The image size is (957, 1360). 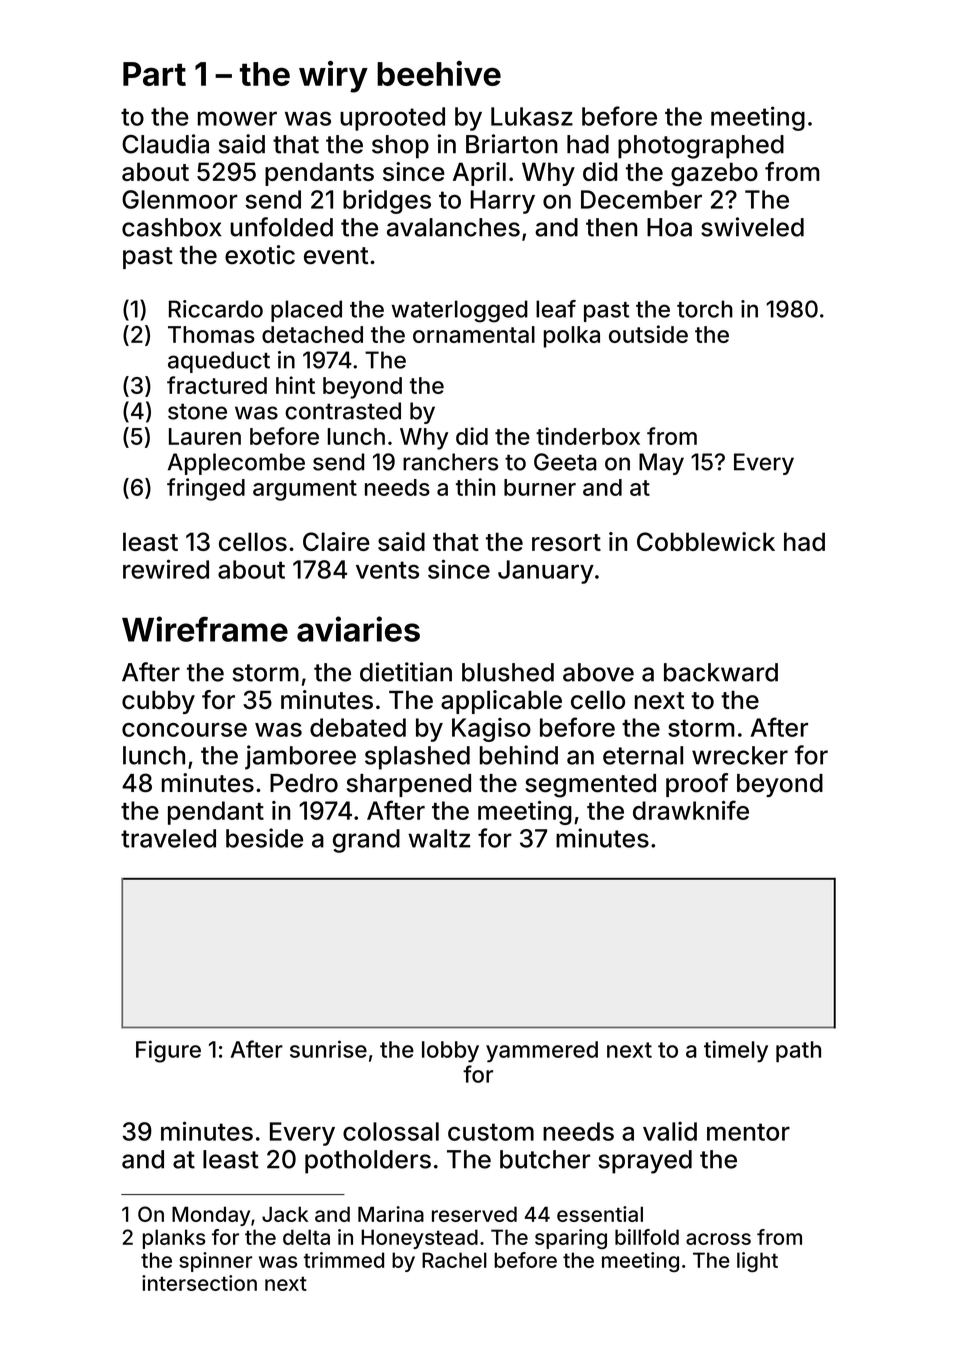 What do you see at coordinates (333, 77) in the screenshot?
I see `wiry` at bounding box center [333, 77].
